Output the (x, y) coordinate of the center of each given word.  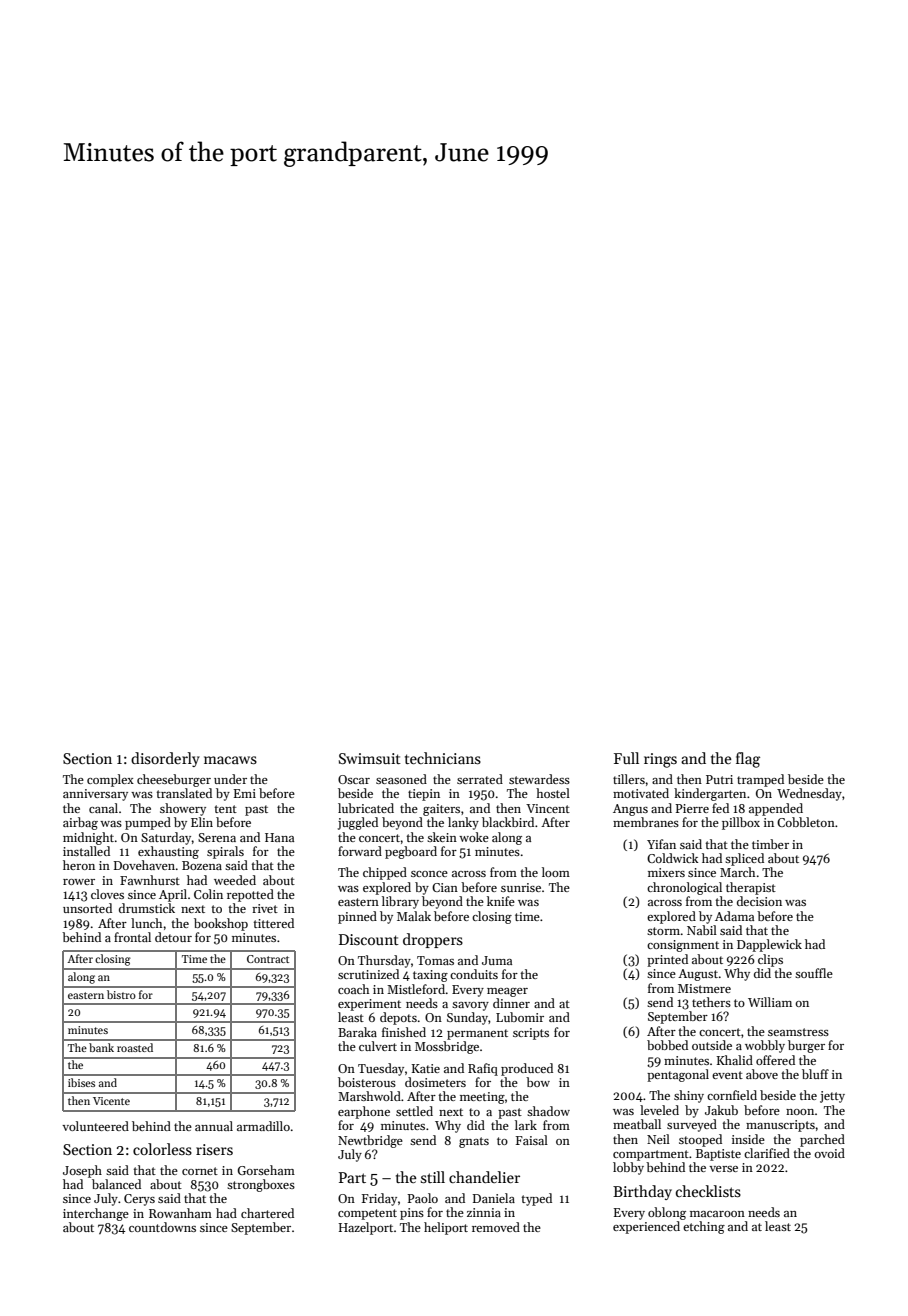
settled (414, 1111)
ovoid (829, 1153)
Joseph (82, 1171)
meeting (482, 1098)
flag (748, 760)
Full (626, 758)
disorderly (165, 759)
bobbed (667, 1045)
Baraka (357, 1032)
